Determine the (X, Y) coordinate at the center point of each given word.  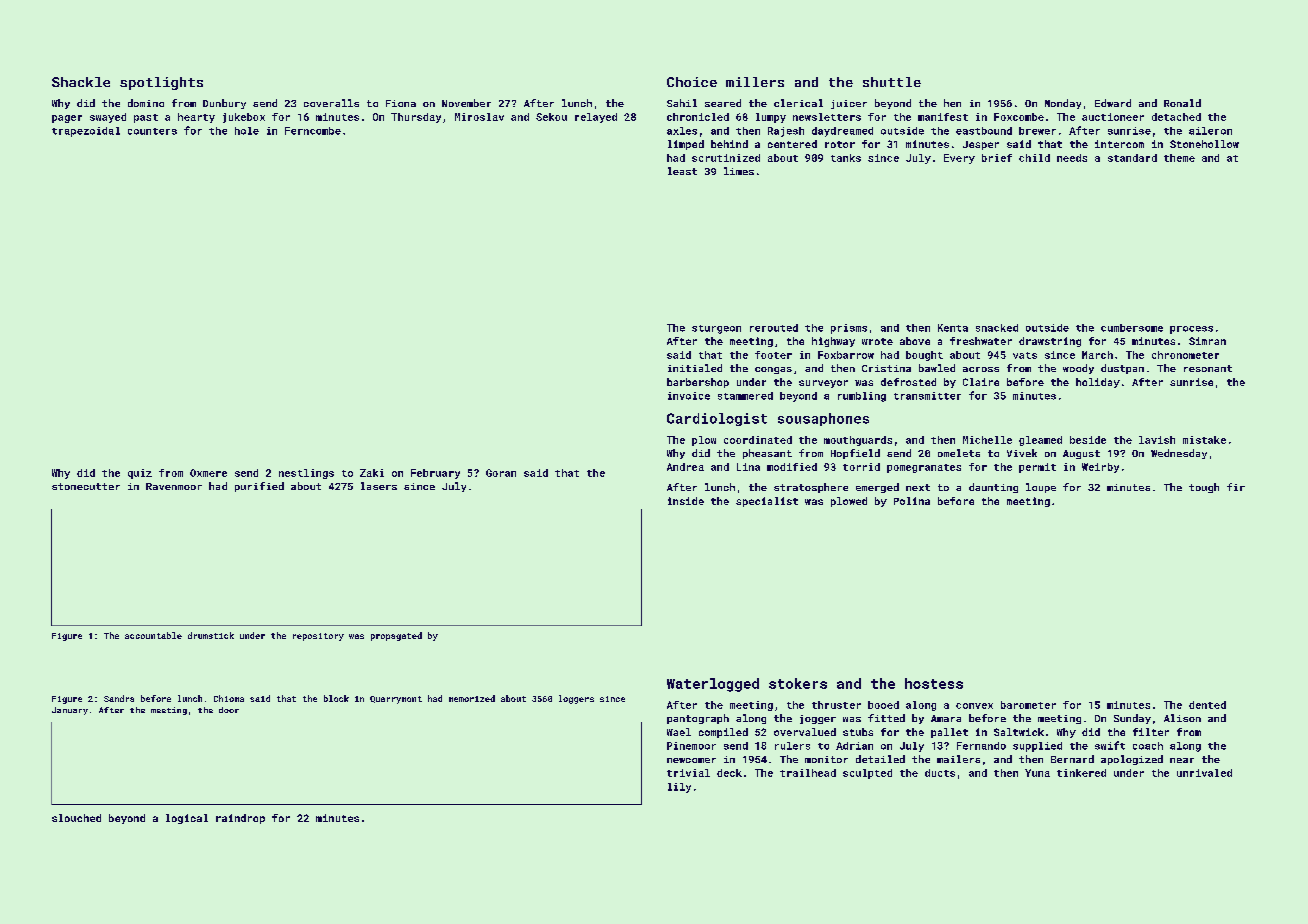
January (70, 711)
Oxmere (208, 473)
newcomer (691, 760)
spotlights (161, 83)
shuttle (892, 82)
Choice (692, 82)
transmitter (927, 396)
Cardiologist (717, 419)
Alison (1182, 718)
